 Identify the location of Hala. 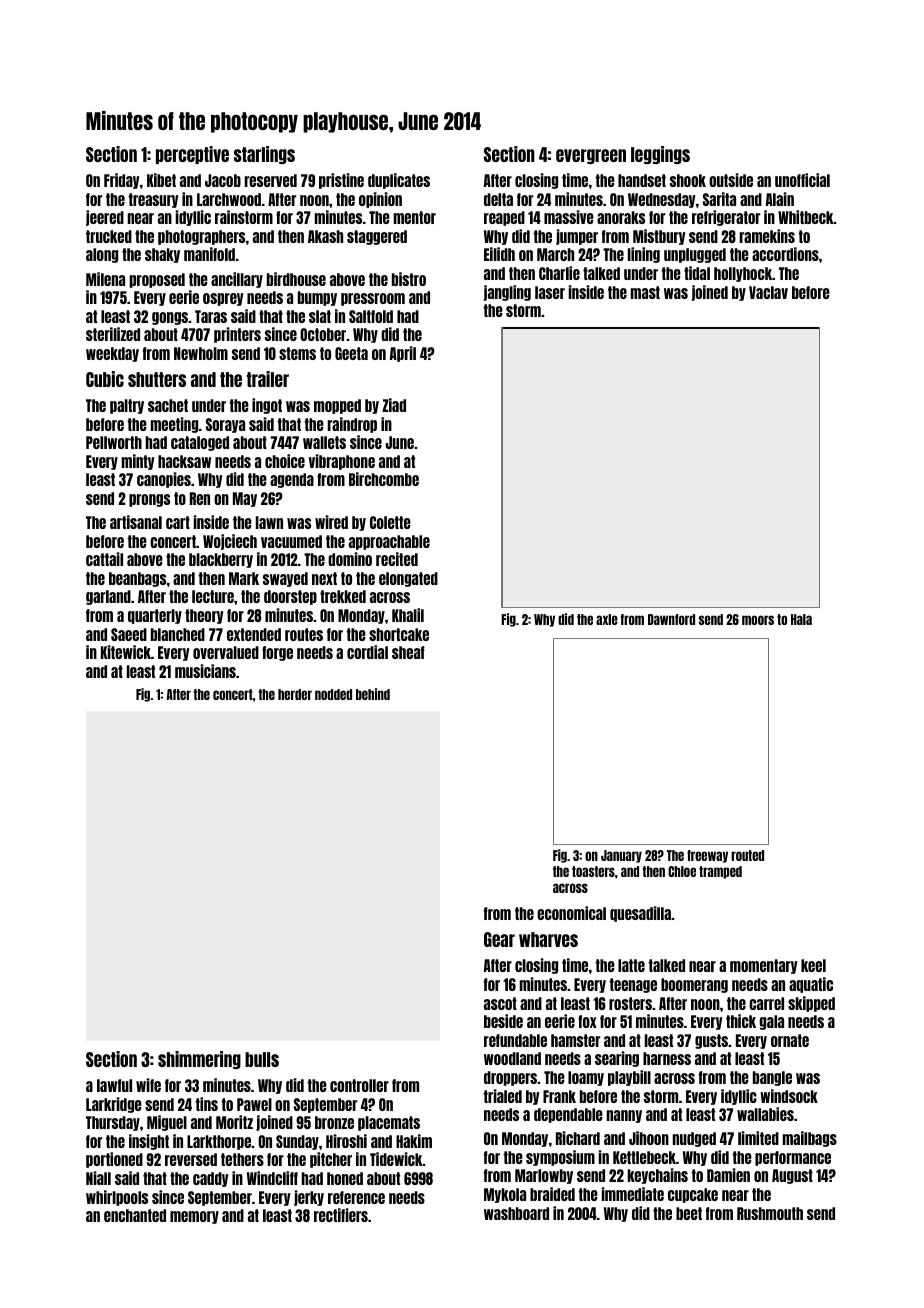
(801, 619).
